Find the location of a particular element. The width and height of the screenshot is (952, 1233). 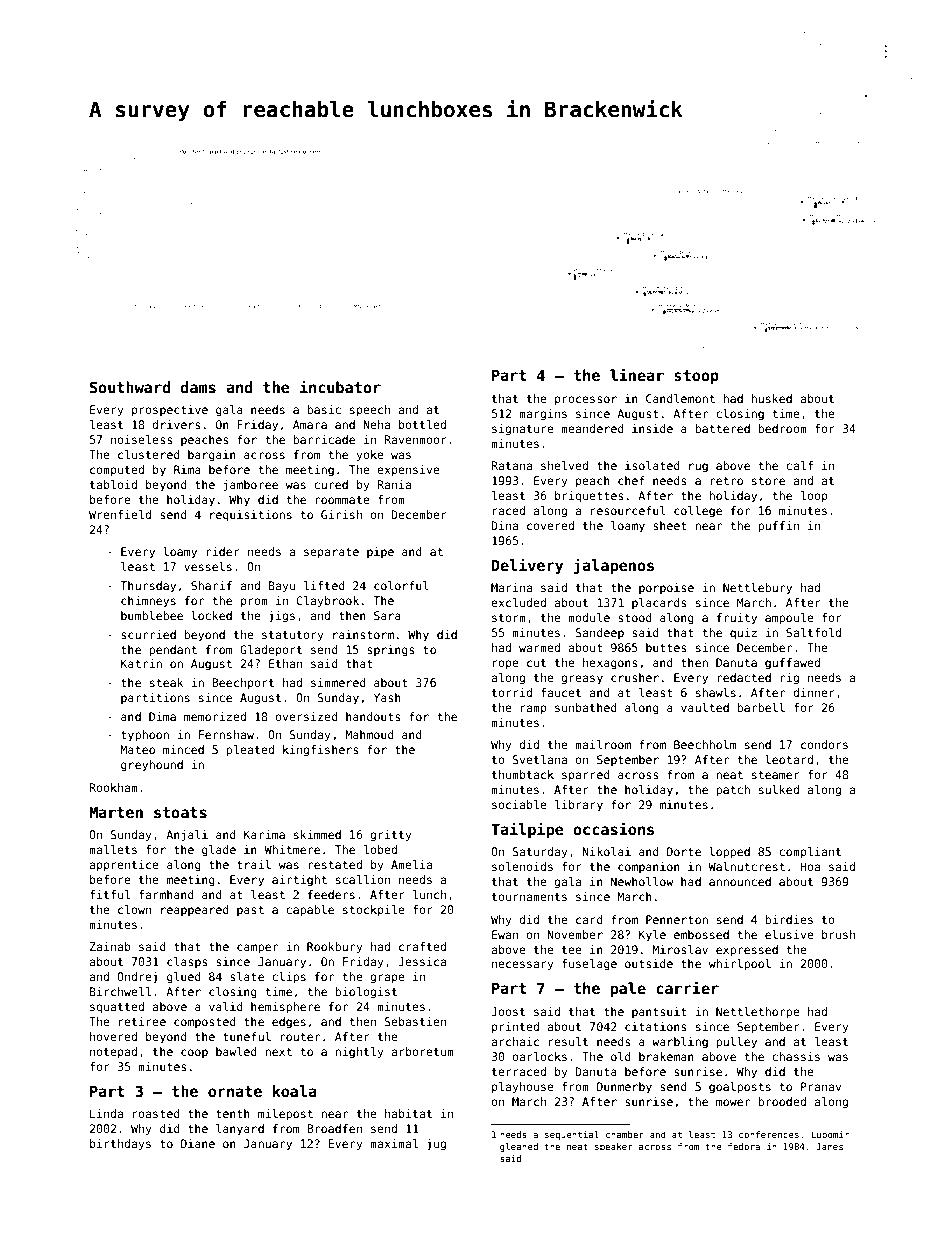

Ethan is located at coordinates (285, 663).
